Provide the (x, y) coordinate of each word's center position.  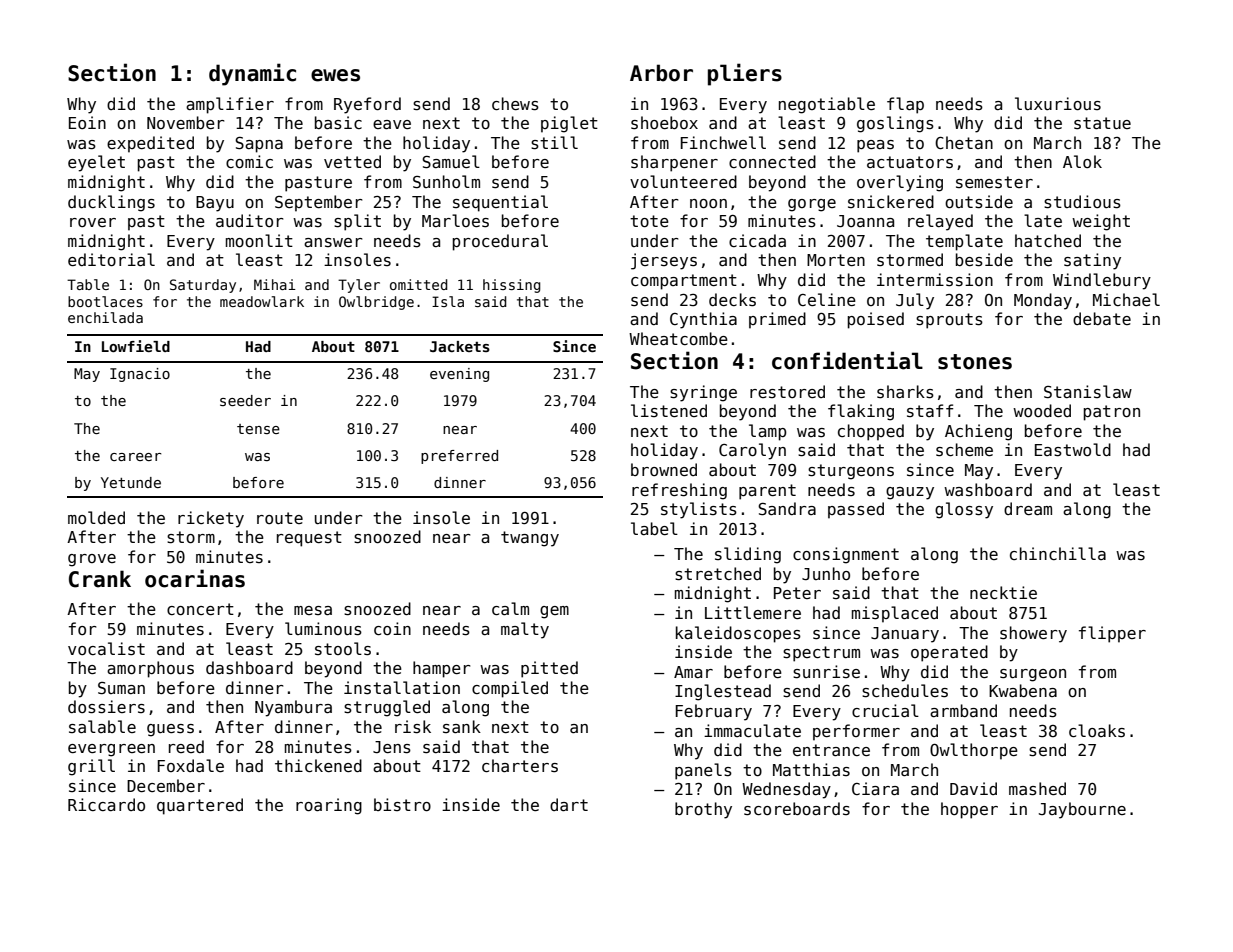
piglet (569, 124)
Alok (1082, 161)
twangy (530, 539)
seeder (245, 400)
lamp (768, 432)
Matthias (811, 769)
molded (96, 517)
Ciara (875, 788)
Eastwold (1073, 450)
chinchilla (1058, 553)
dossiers (106, 707)
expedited (150, 144)
